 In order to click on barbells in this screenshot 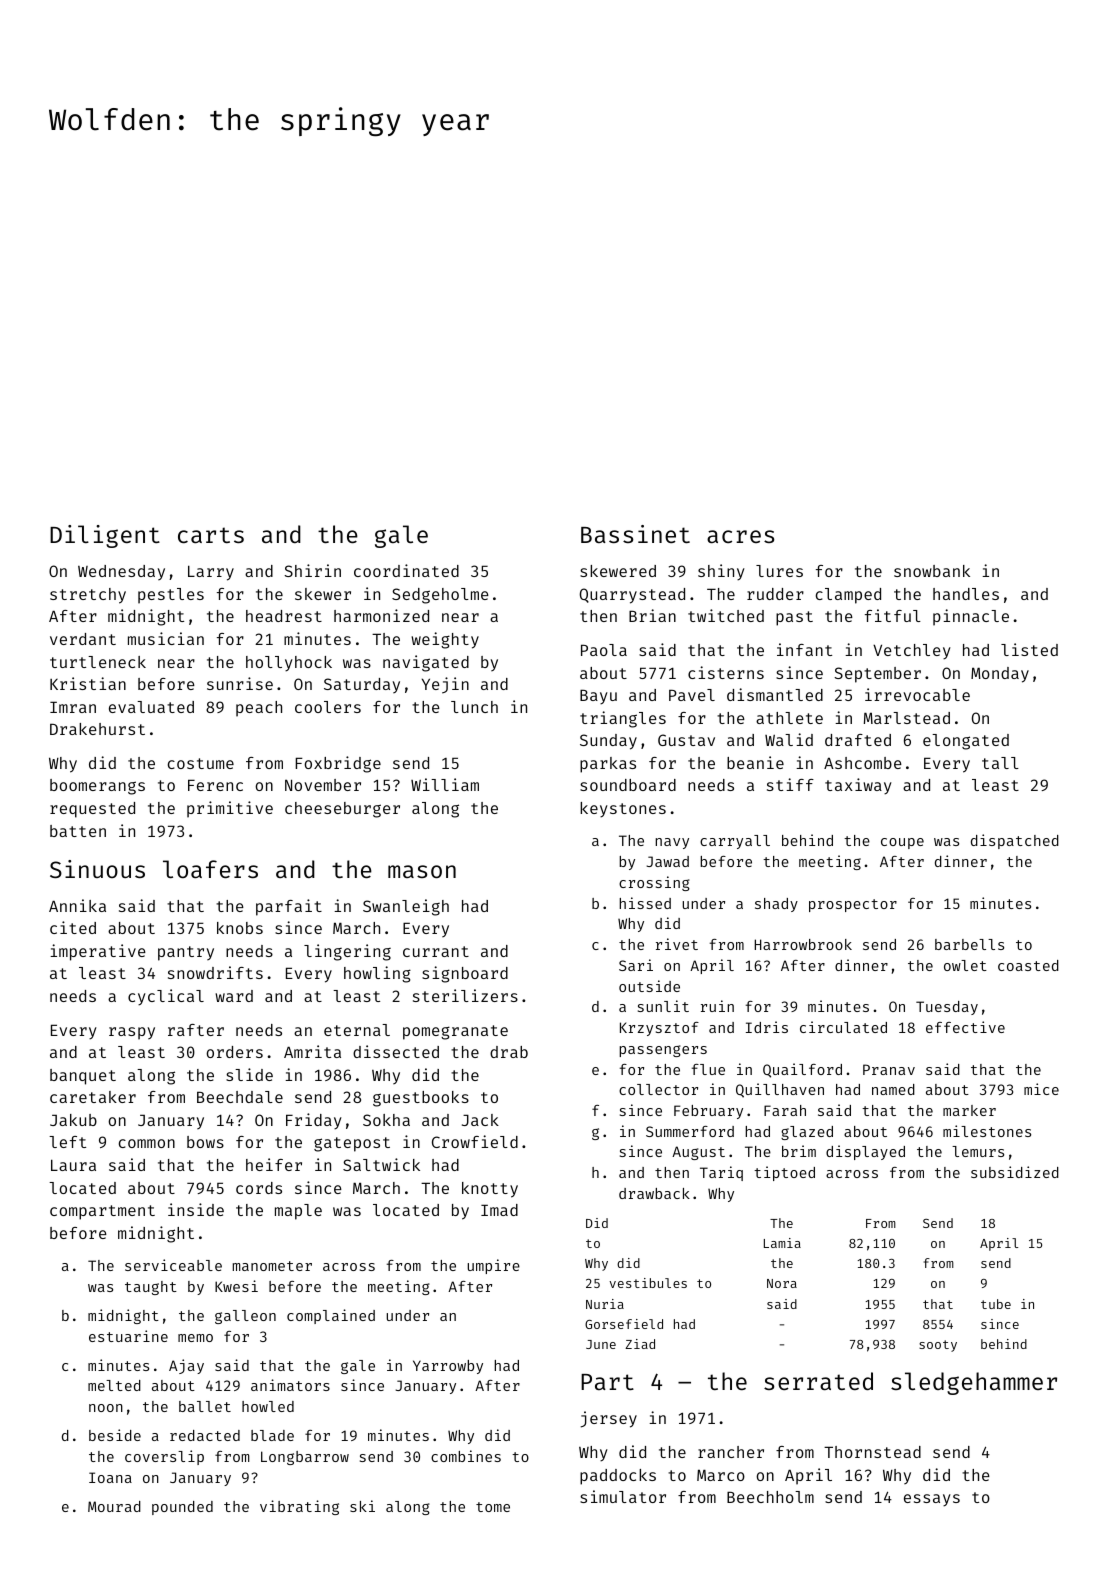, I will do `click(969, 944)`.
